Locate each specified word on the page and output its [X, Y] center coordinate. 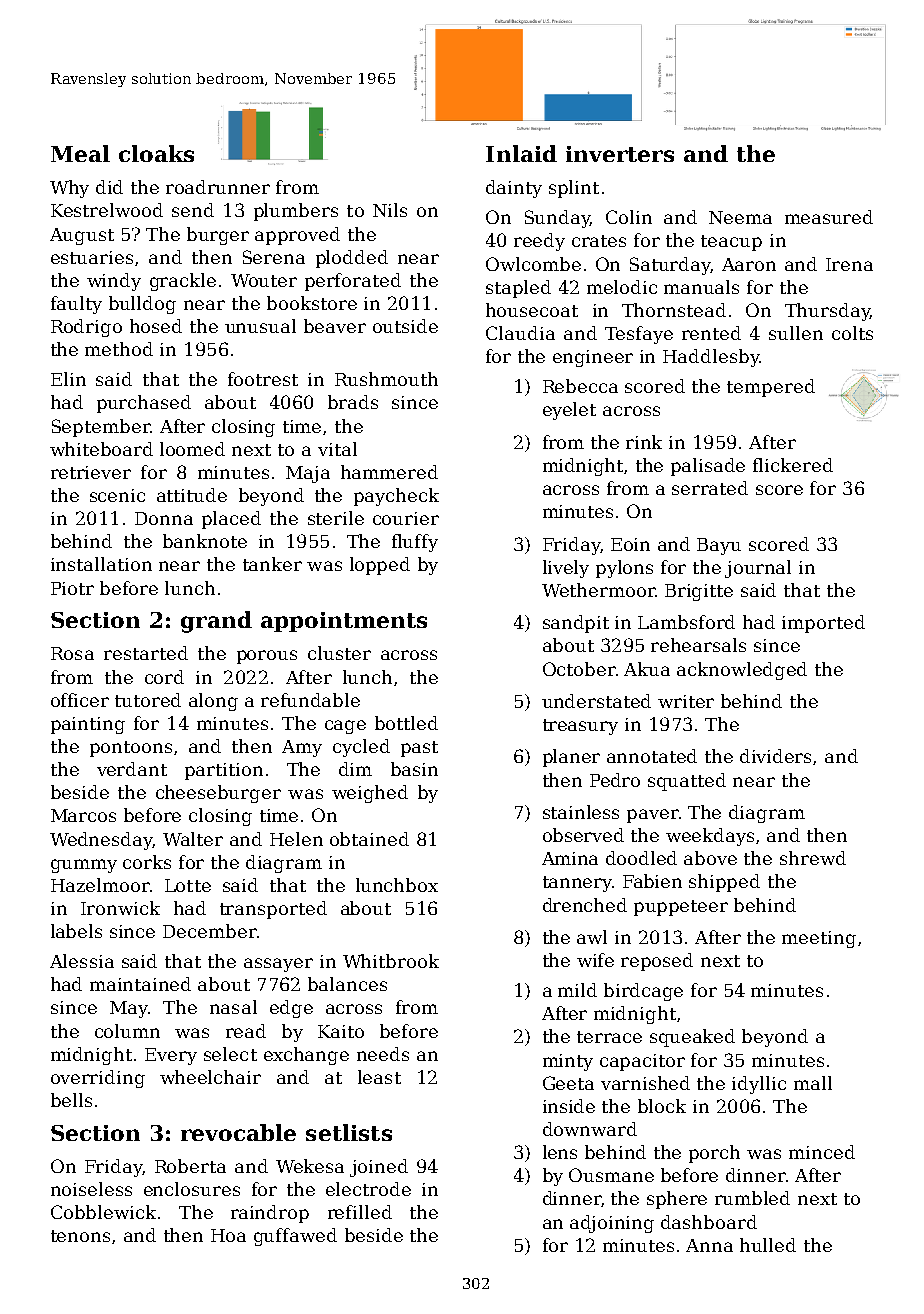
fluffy [415, 543]
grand [216, 622]
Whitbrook [391, 961]
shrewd [813, 858]
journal [758, 569]
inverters [620, 154]
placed [231, 520]
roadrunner [218, 187]
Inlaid [521, 153]
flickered [793, 465]
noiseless [91, 1189]
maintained [140, 984]
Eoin [630, 544]
